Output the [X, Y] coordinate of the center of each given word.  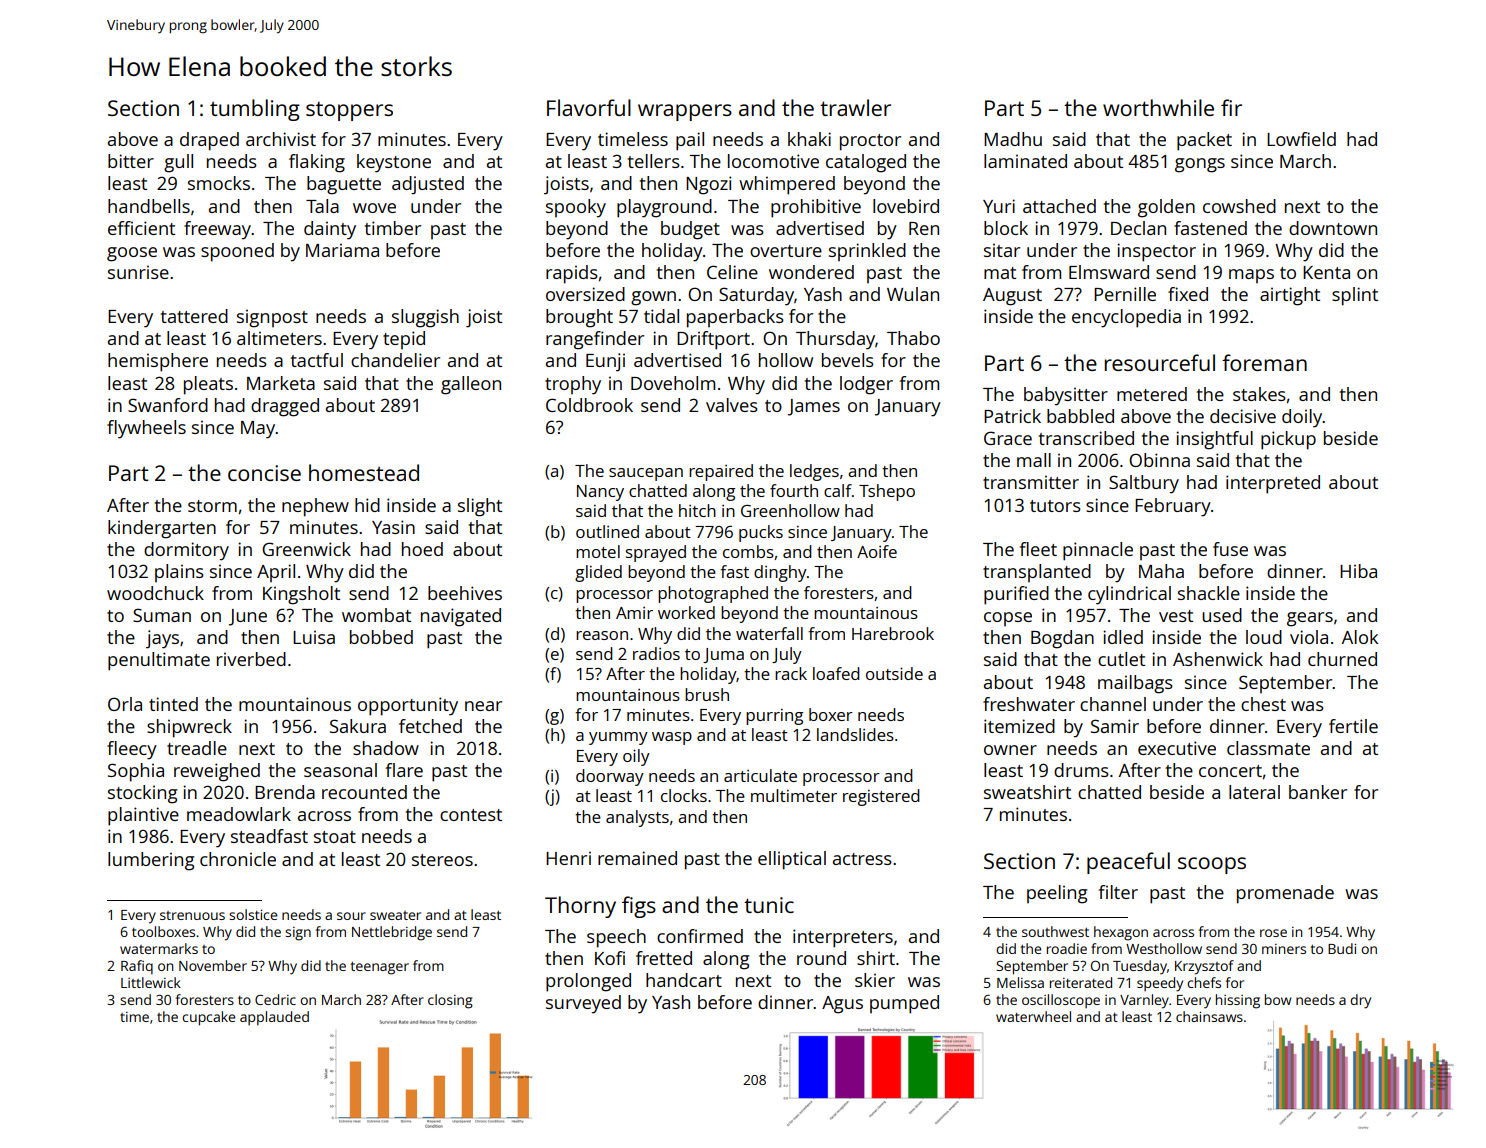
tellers [654, 161]
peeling [1057, 894]
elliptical [792, 860]
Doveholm [673, 383]
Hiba [1358, 571]
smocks [219, 183]
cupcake [208, 1018]
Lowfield [1301, 139]
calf [838, 490]
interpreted [1273, 484]
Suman [162, 615]
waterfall [769, 633]
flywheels [146, 429]
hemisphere [158, 362]
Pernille [1125, 294]
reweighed [217, 772]
